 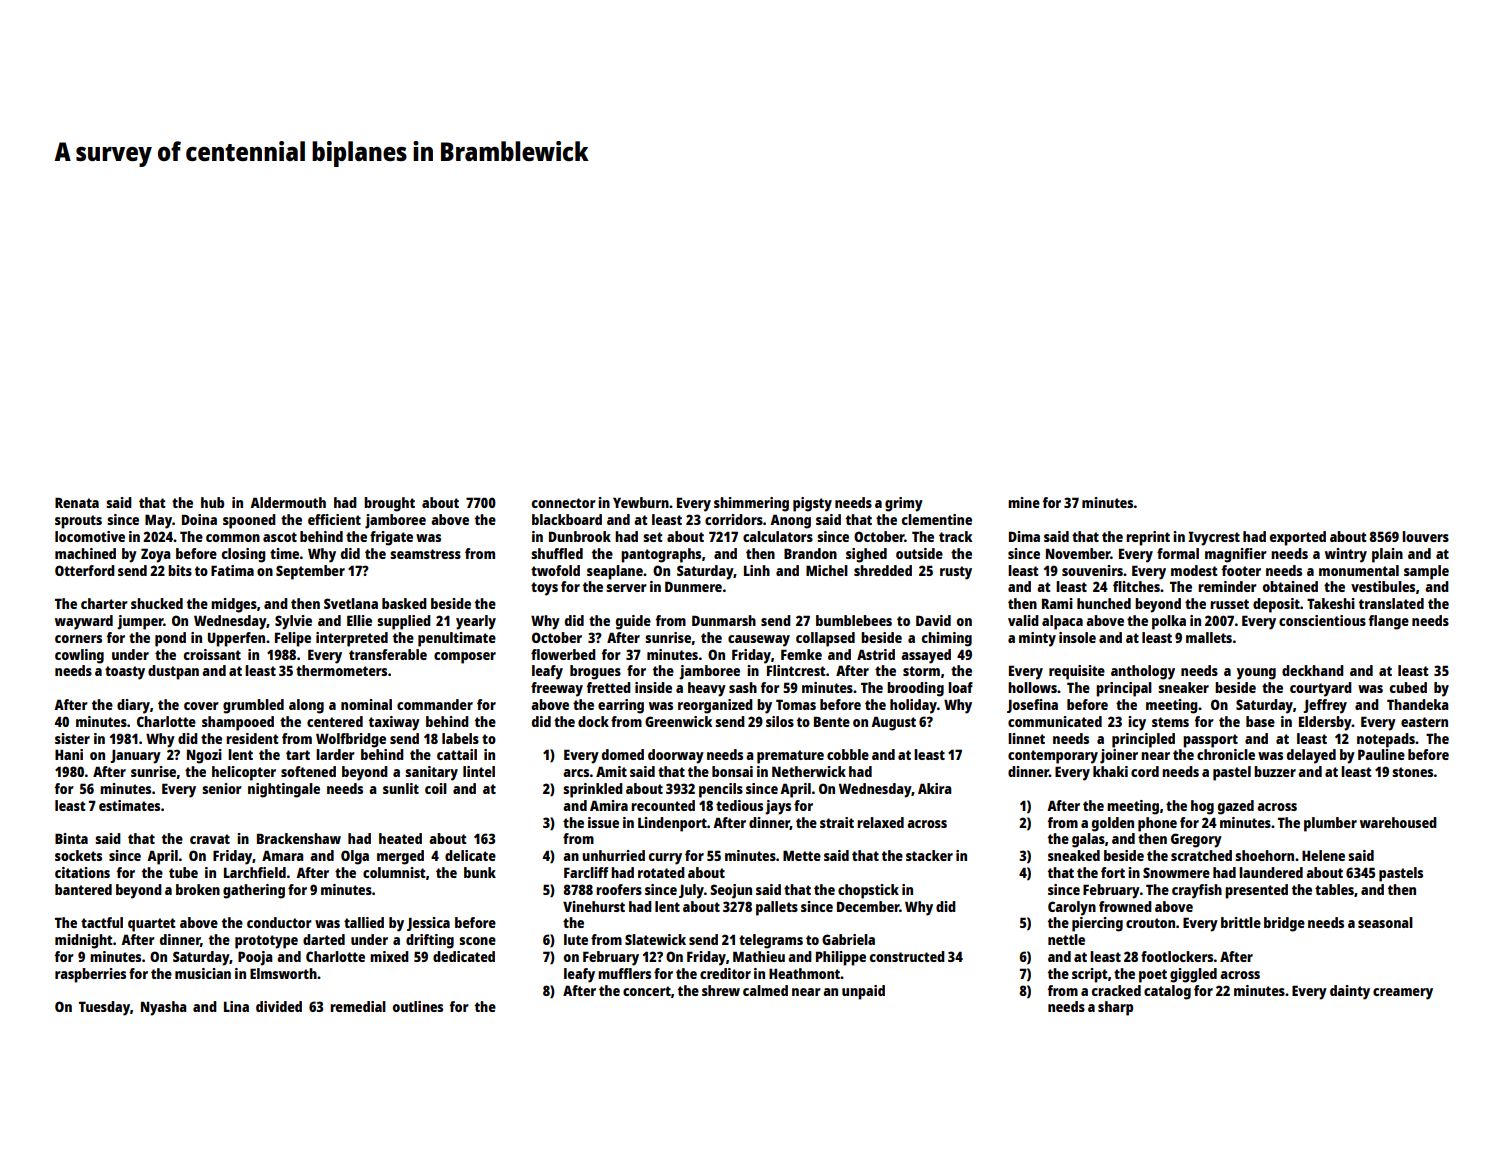 What do you see at coordinates (222, 788) in the screenshot?
I see `senior` at bounding box center [222, 788].
